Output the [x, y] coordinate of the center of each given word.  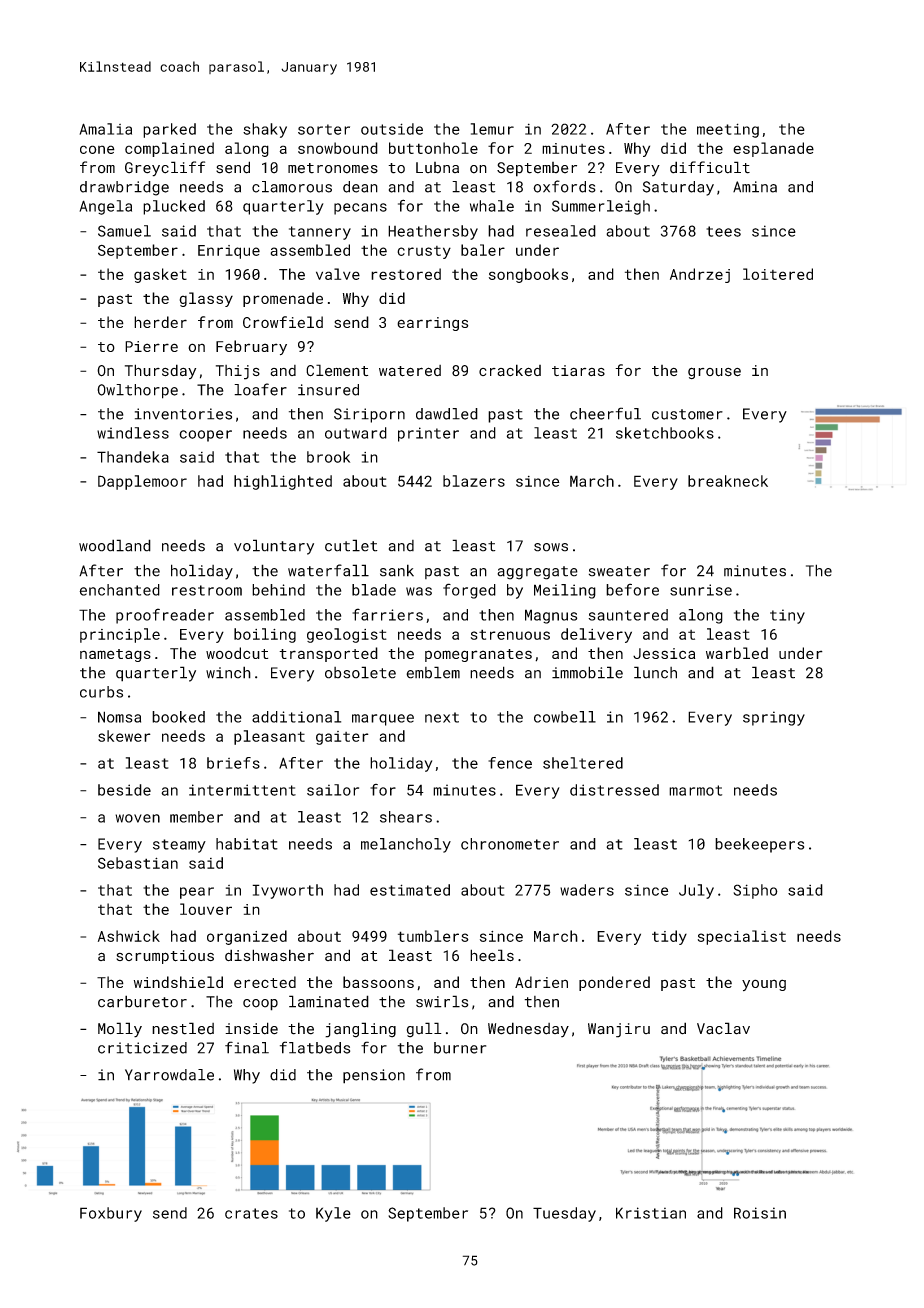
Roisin [760, 1213]
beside [124, 790]
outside [392, 129]
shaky [265, 130]
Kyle [333, 1214]
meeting [728, 130]
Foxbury [111, 1214]
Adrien [541, 982]
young [764, 985]
